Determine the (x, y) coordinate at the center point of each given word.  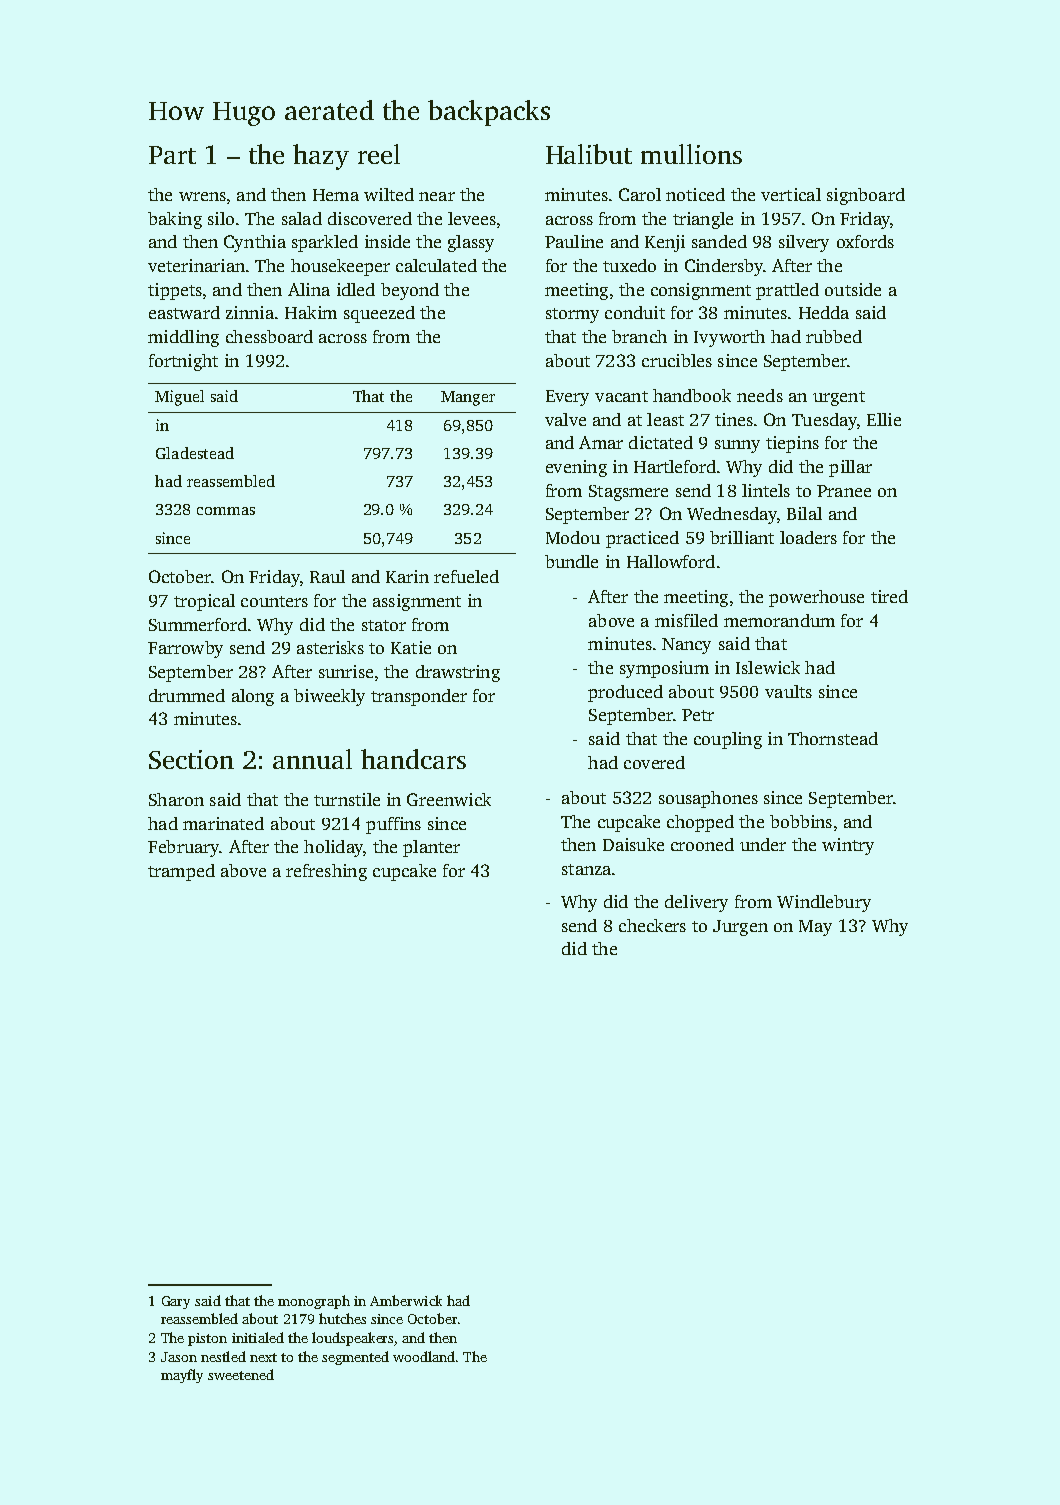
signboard (866, 196)
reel (379, 154)
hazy (321, 157)
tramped (181, 872)
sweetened (241, 1374)
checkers (652, 925)
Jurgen (740, 928)
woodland (424, 1356)
